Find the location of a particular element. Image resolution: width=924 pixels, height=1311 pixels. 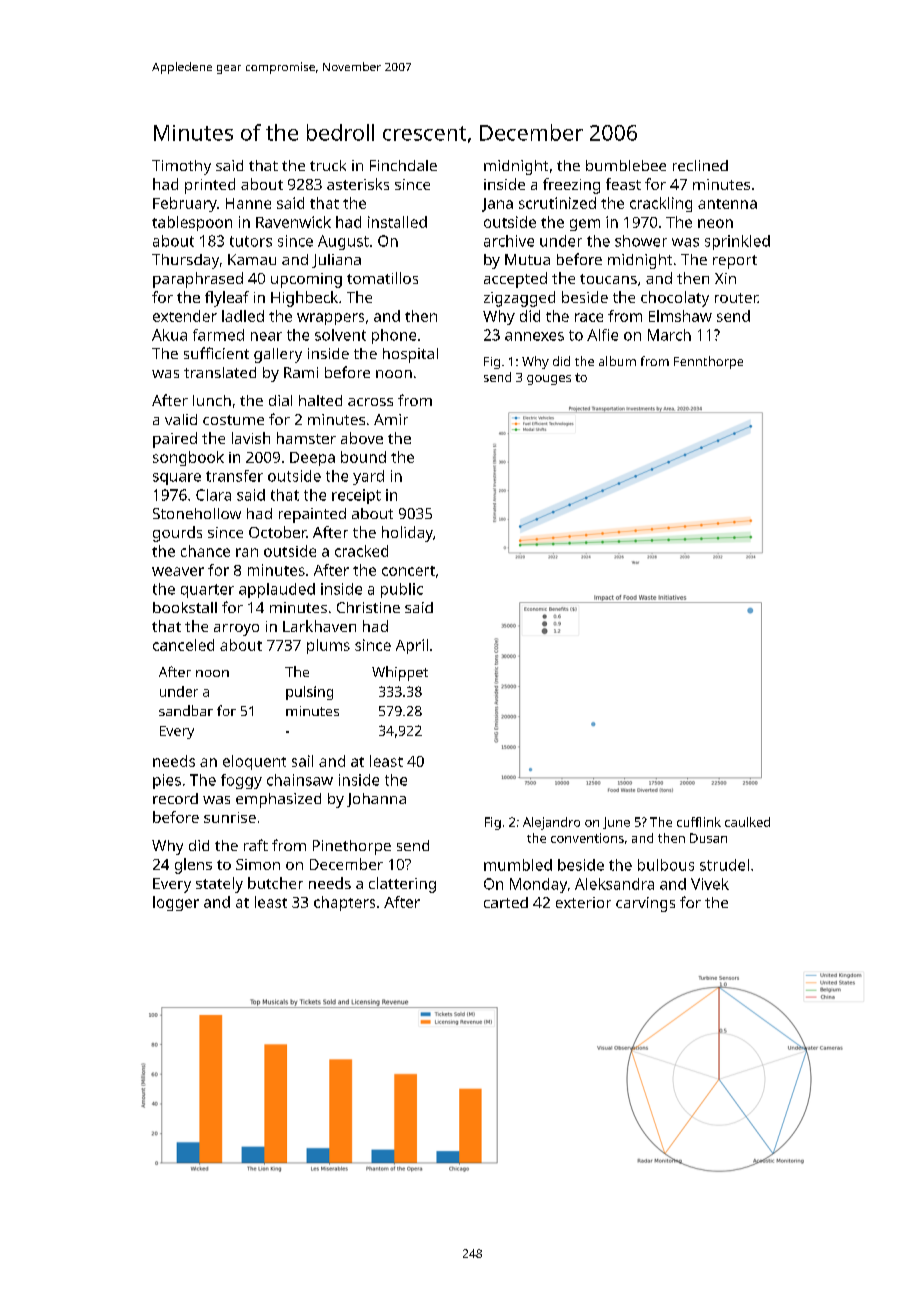

chapters is located at coordinates (344, 903).
